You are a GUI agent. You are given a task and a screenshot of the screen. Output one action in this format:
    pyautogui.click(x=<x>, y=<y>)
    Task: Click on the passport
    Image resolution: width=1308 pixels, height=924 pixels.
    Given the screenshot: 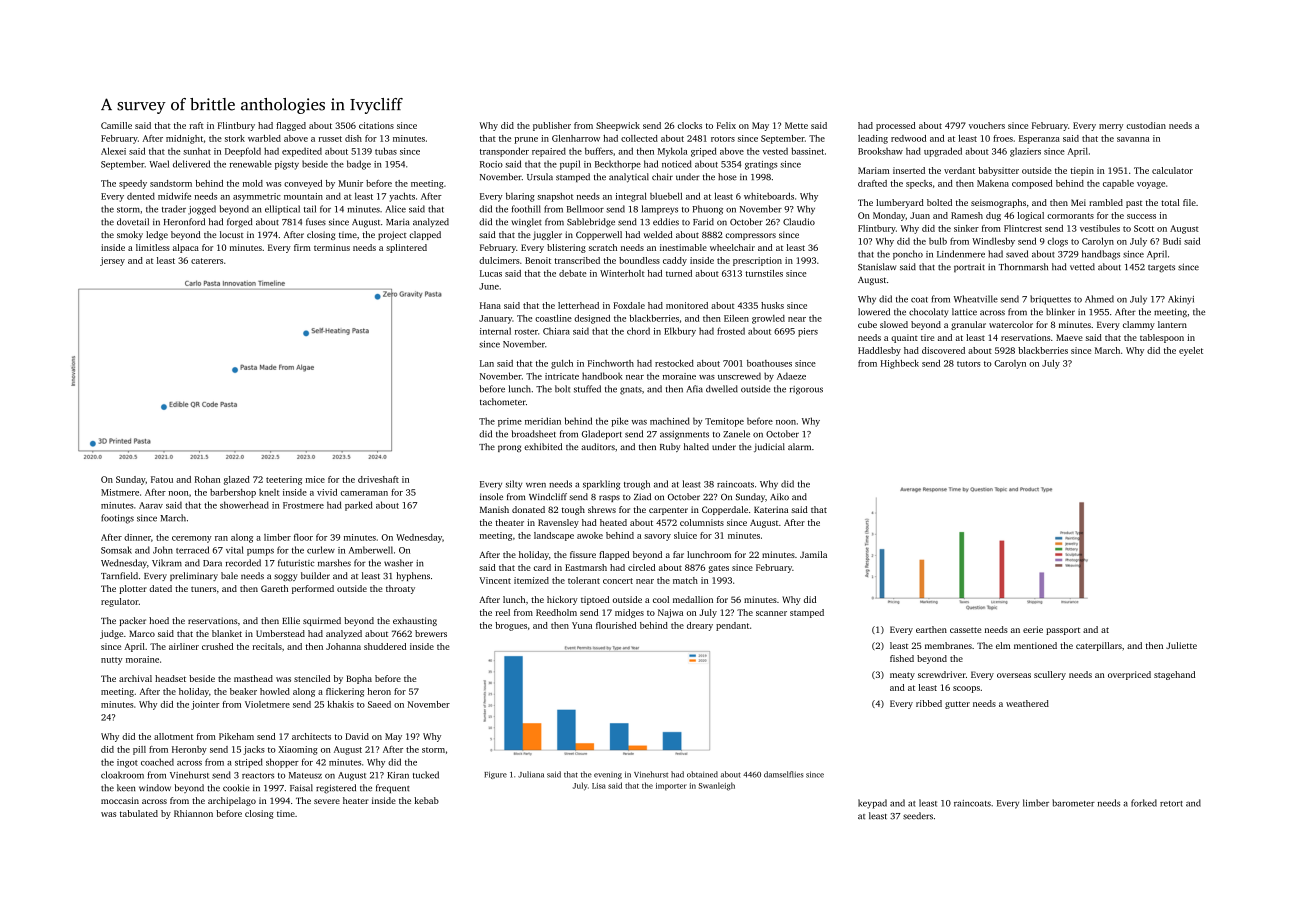 What is the action you would take?
    pyautogui.click(x=1063, y=631)
